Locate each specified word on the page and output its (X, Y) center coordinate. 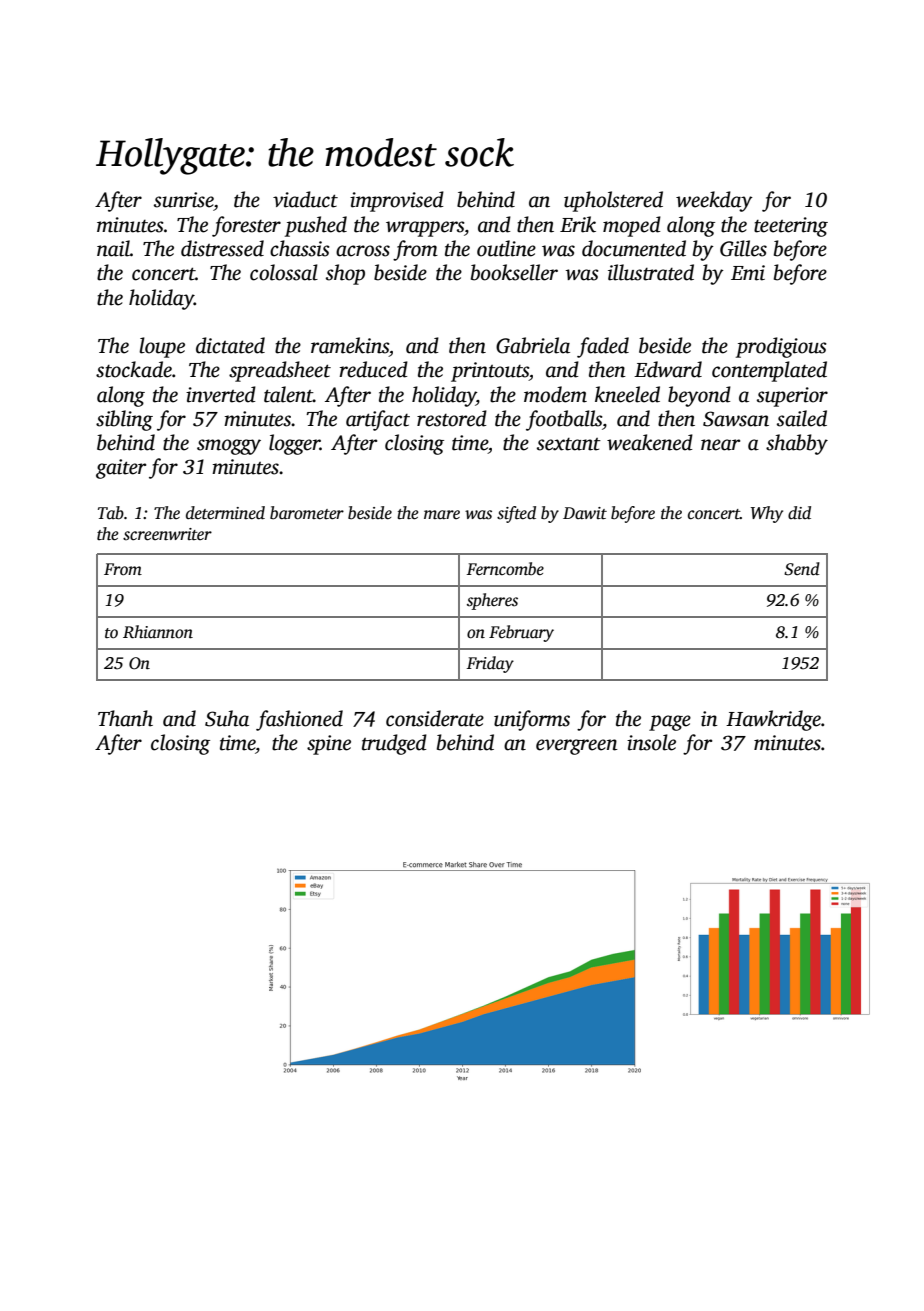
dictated (230, 345)
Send (802, 569)
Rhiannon (158, 632)
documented (634, 248)
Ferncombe (505, 569)
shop (345, 274)
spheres (492, 601)
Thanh (125, 718)
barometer (307, 513)
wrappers (425, 229)
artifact (378, 420)
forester (246, 226)
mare (442, 514)
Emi (748, 273)
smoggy (229, 447)
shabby (797, 444)
